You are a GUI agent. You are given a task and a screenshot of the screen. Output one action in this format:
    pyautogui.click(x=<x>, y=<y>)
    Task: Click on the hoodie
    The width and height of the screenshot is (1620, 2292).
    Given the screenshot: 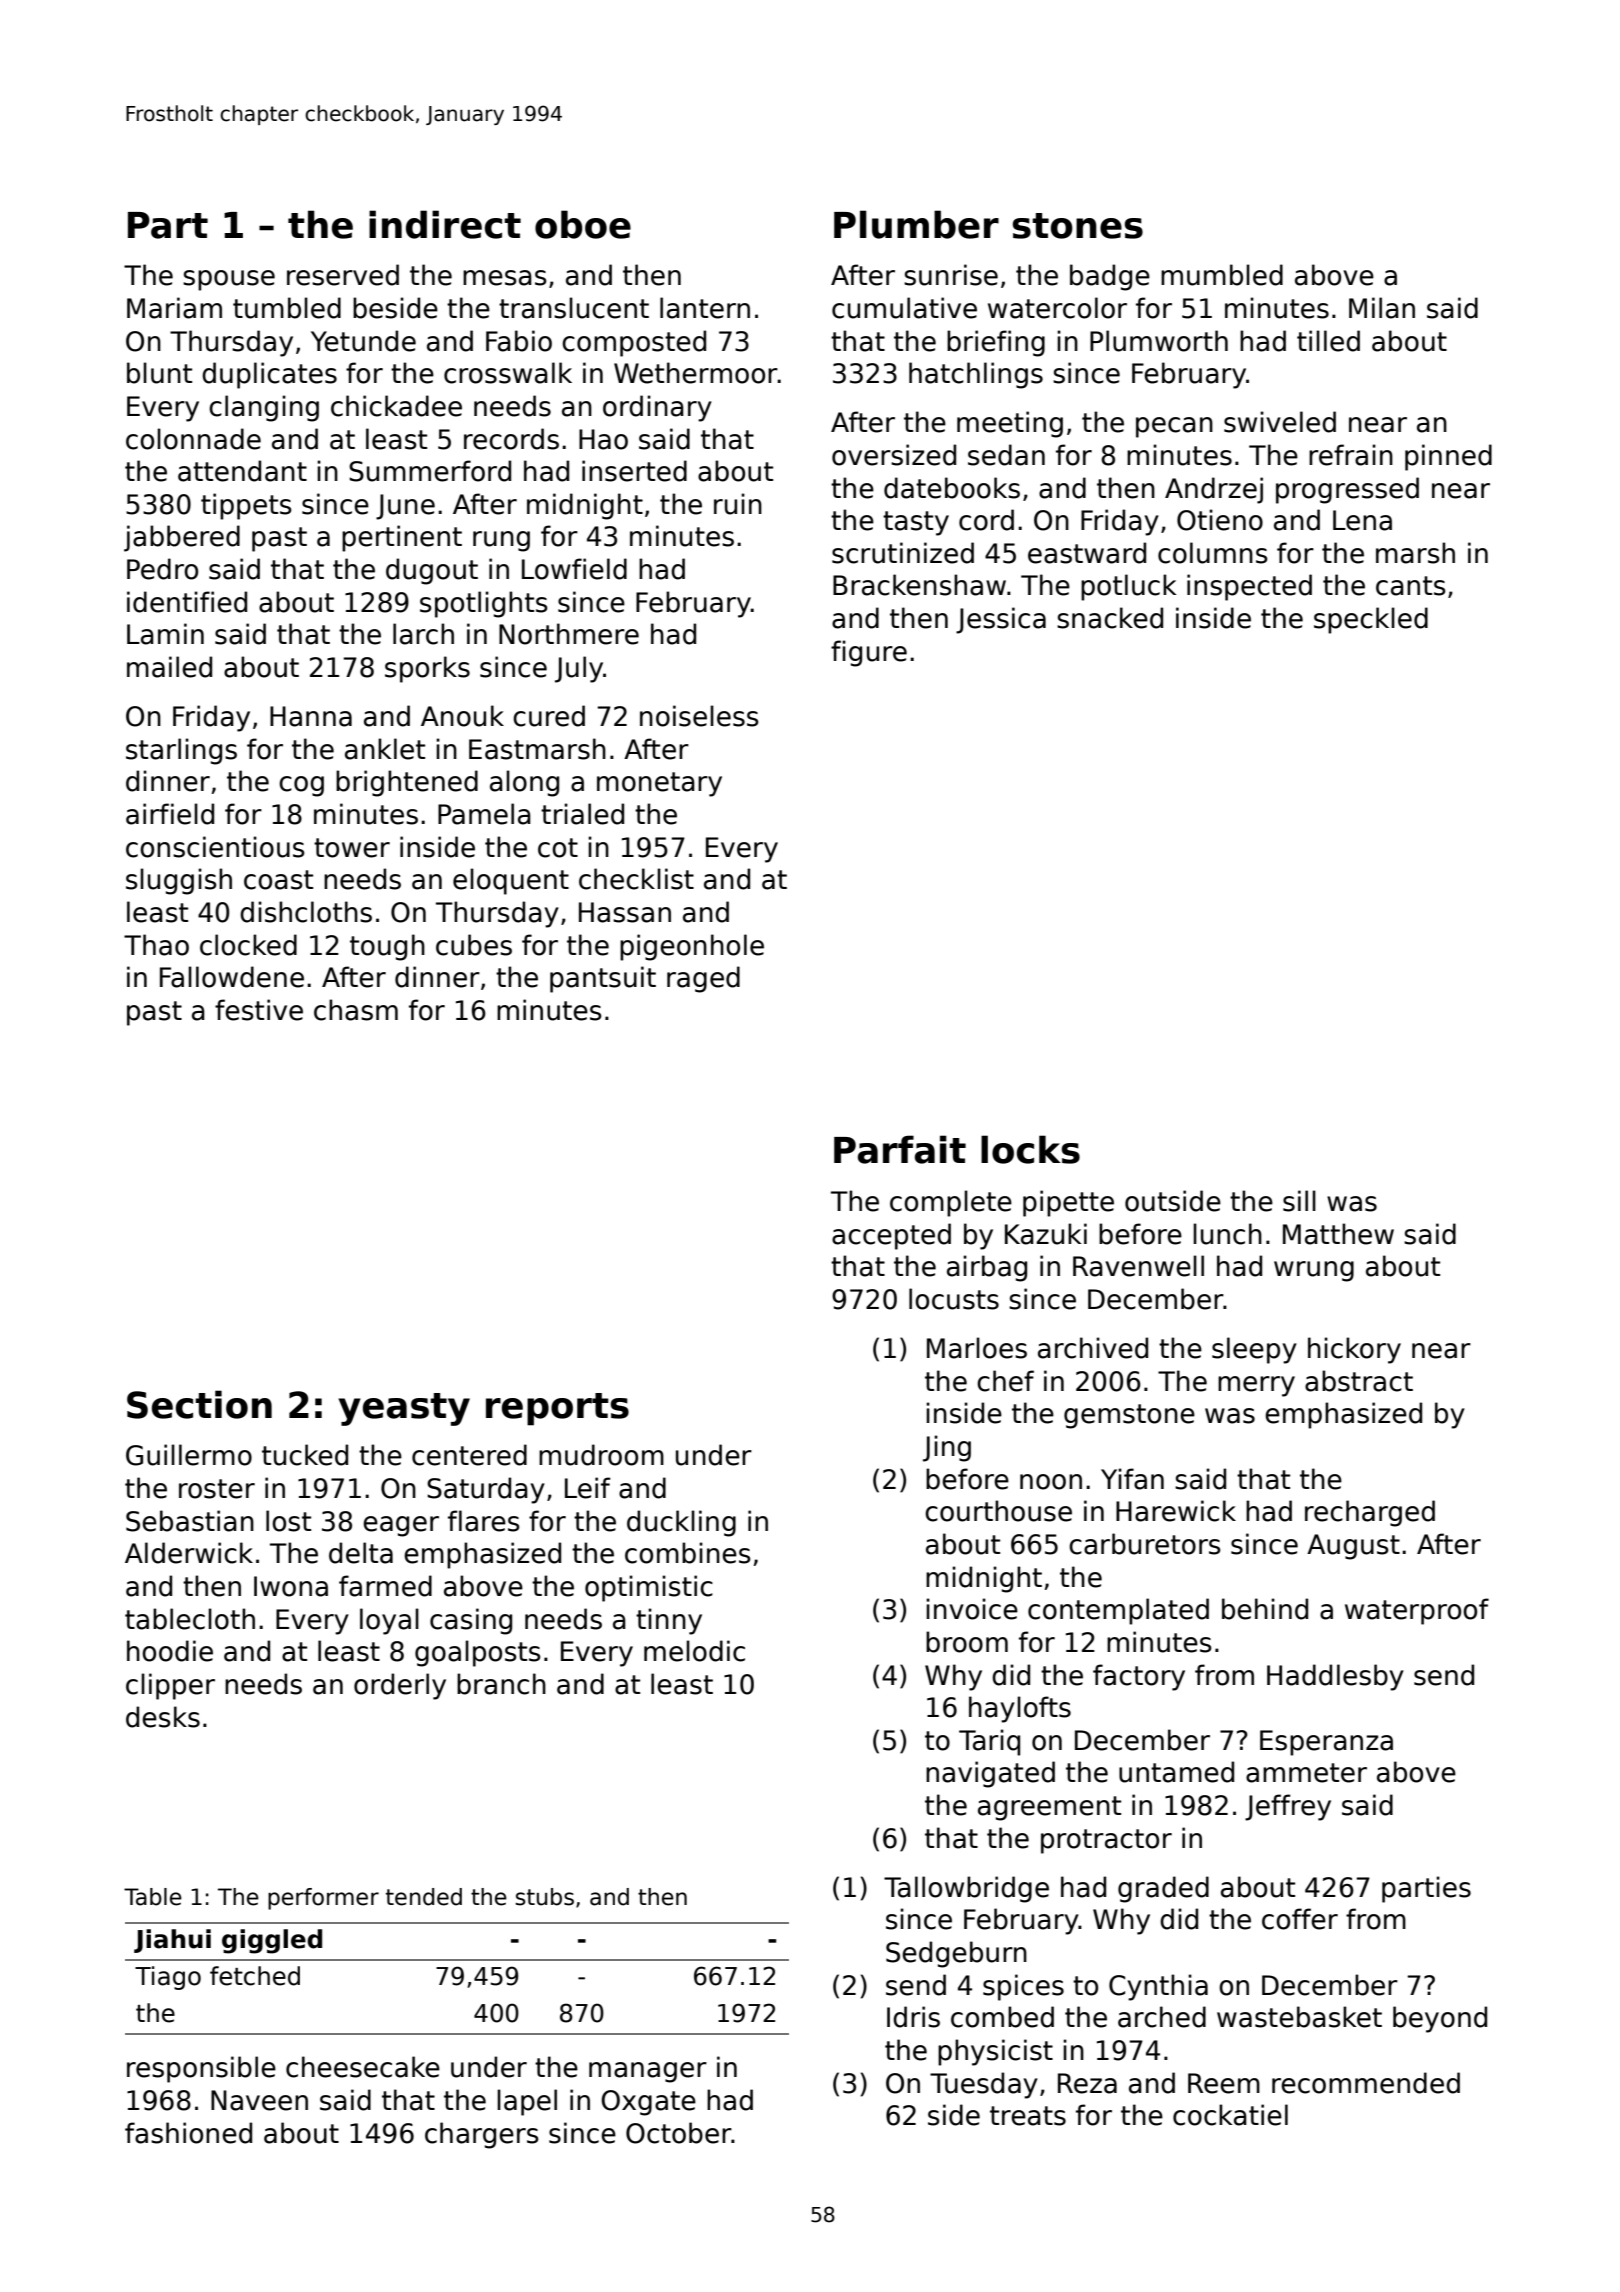 What is the action you would take?
    pyautogui.click(x=170, y=1651)
